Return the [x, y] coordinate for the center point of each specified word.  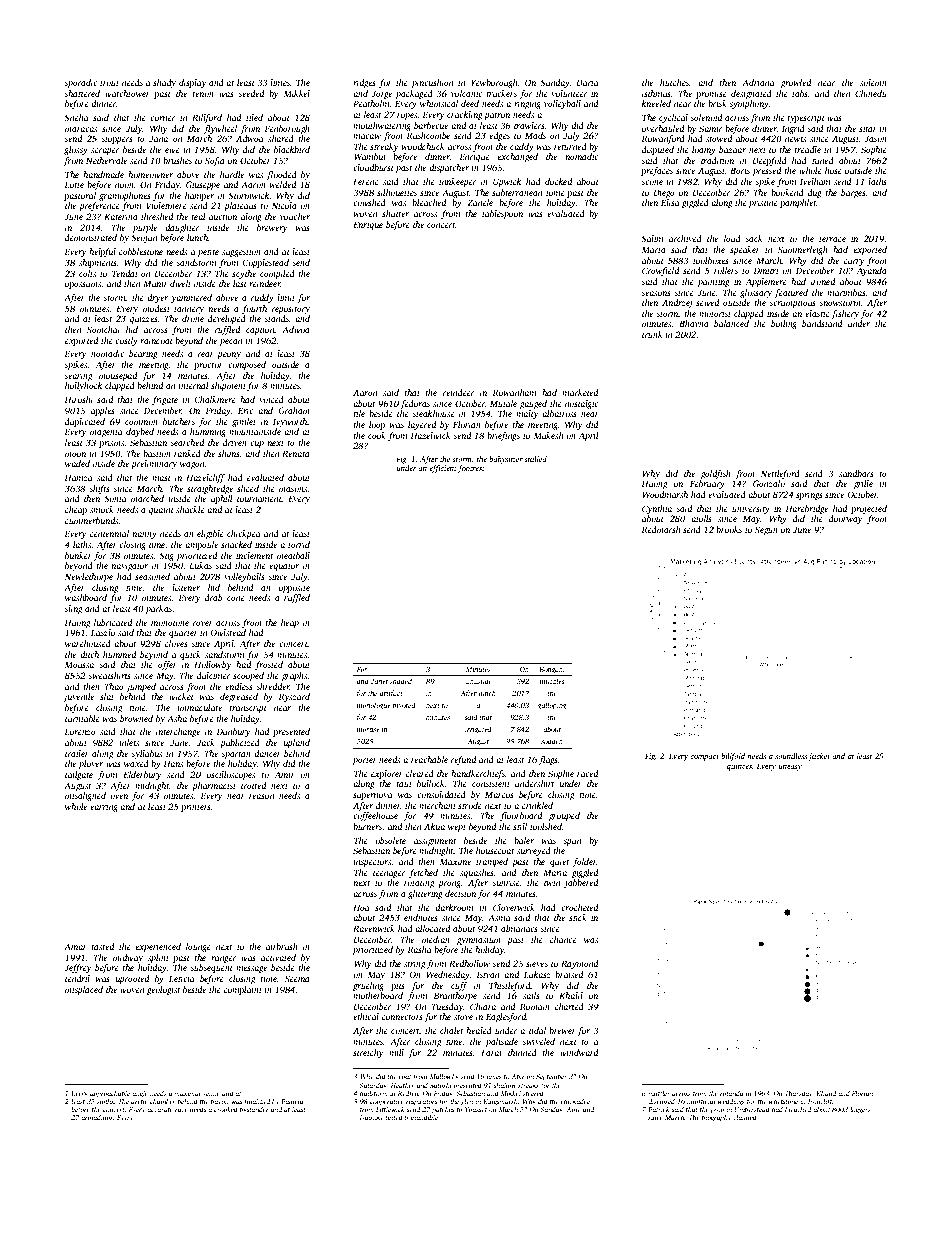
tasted [103, 946]
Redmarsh [660, 529]
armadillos [97, 1117]
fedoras [415, 404]
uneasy [790, 768]
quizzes [144, 319]
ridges [364, 83]
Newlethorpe [89, 577]
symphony [749, 104]
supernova [372, 796]
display [193, 83]
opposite [294, 588]
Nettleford [780, 474]
